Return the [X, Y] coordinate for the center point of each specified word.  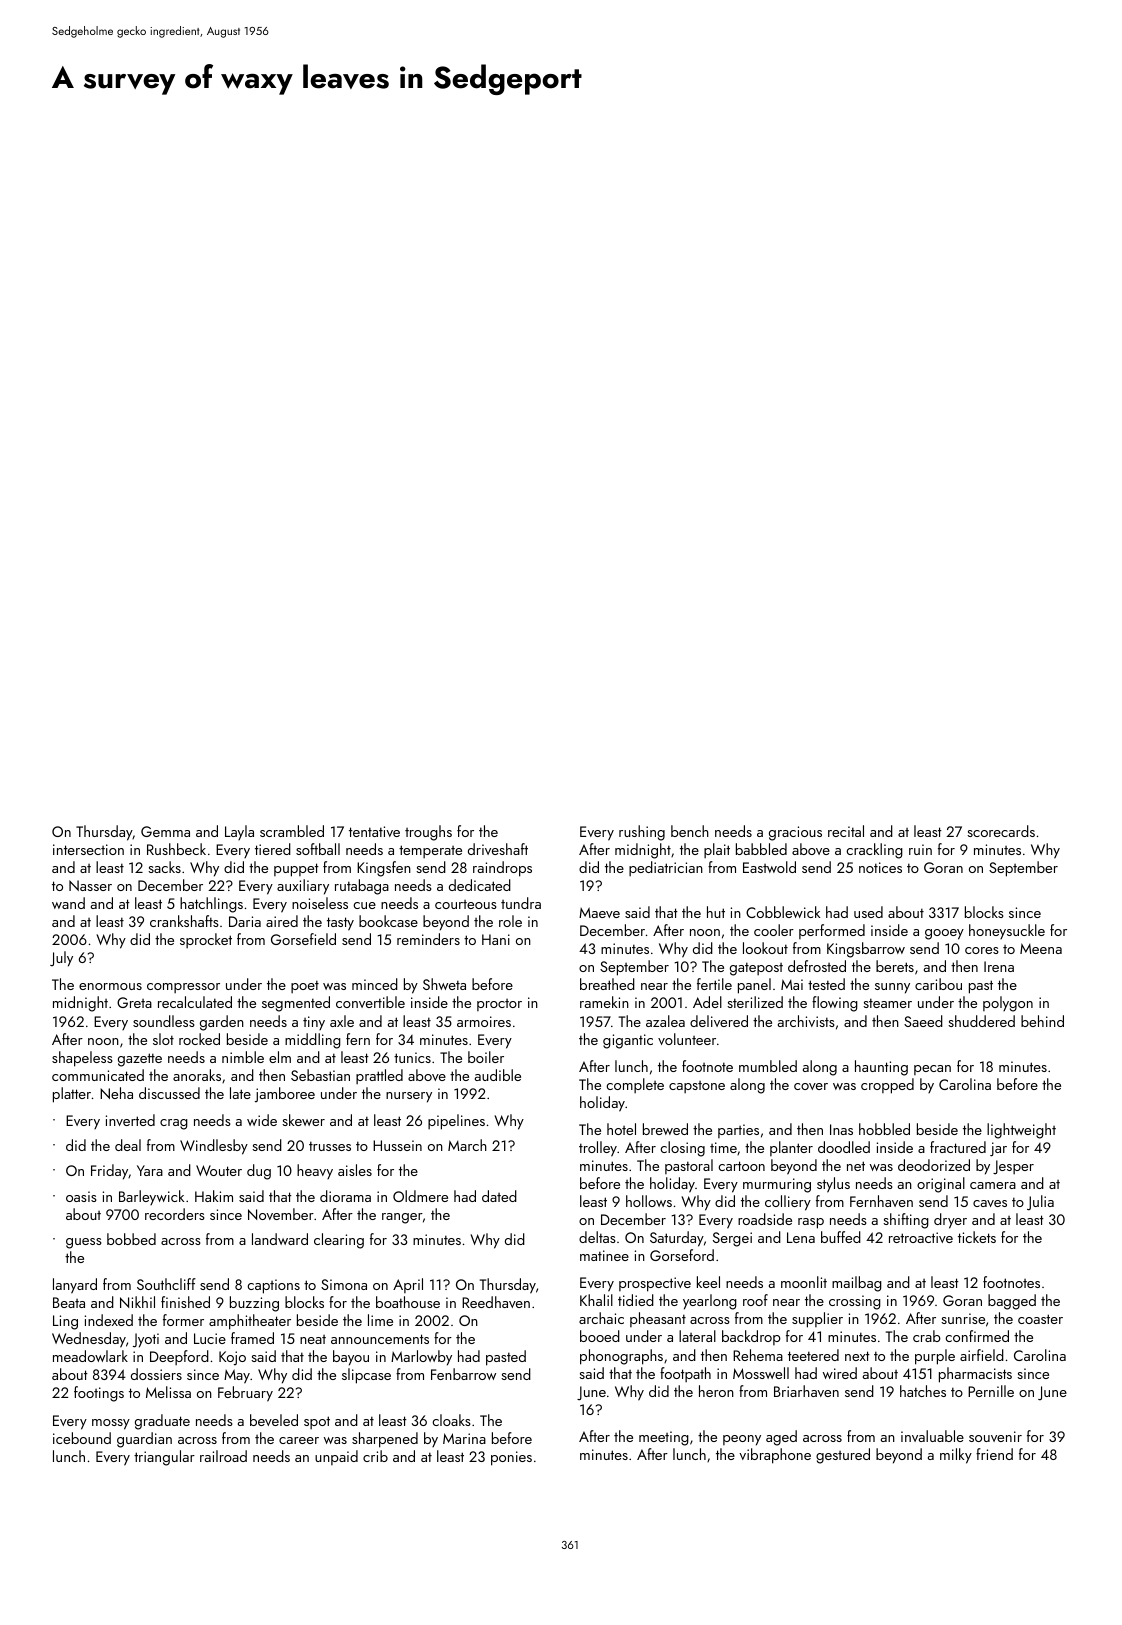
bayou [351, 1358]
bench [690, 831]
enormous [110, 986]
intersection [88, 849]
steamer [887, 1003]
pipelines [456, 1122]
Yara [150, 1170]
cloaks [451, 1420]
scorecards [1001, 831]
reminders [428, 939]
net [856, 1166]
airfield [982, 1355]
